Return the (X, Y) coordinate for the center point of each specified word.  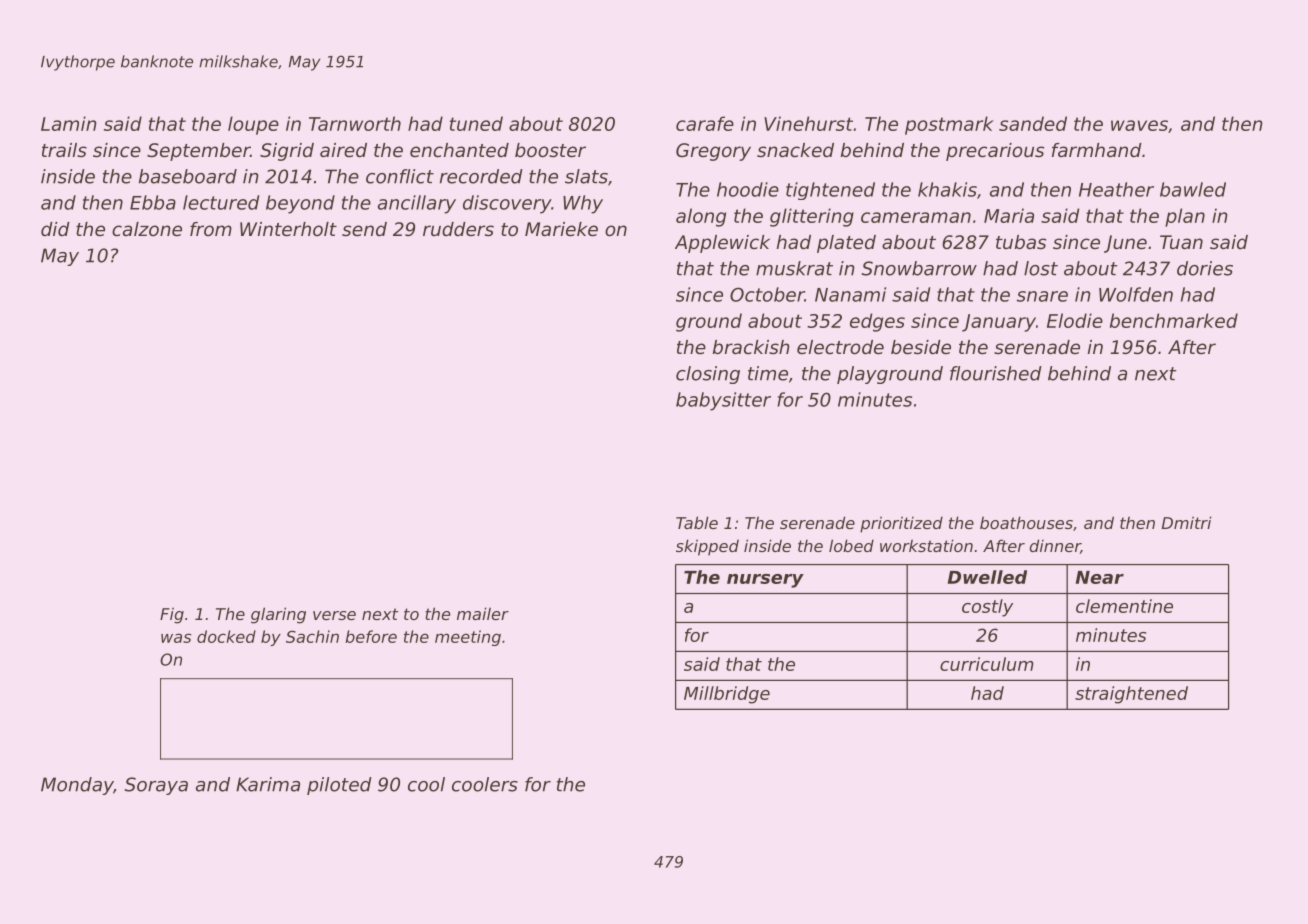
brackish (751, 347)
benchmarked (1174, 320)
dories (1205, 268)
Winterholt (288, 229)
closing (708, 375)
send (364, 229)
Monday (77, 786)
